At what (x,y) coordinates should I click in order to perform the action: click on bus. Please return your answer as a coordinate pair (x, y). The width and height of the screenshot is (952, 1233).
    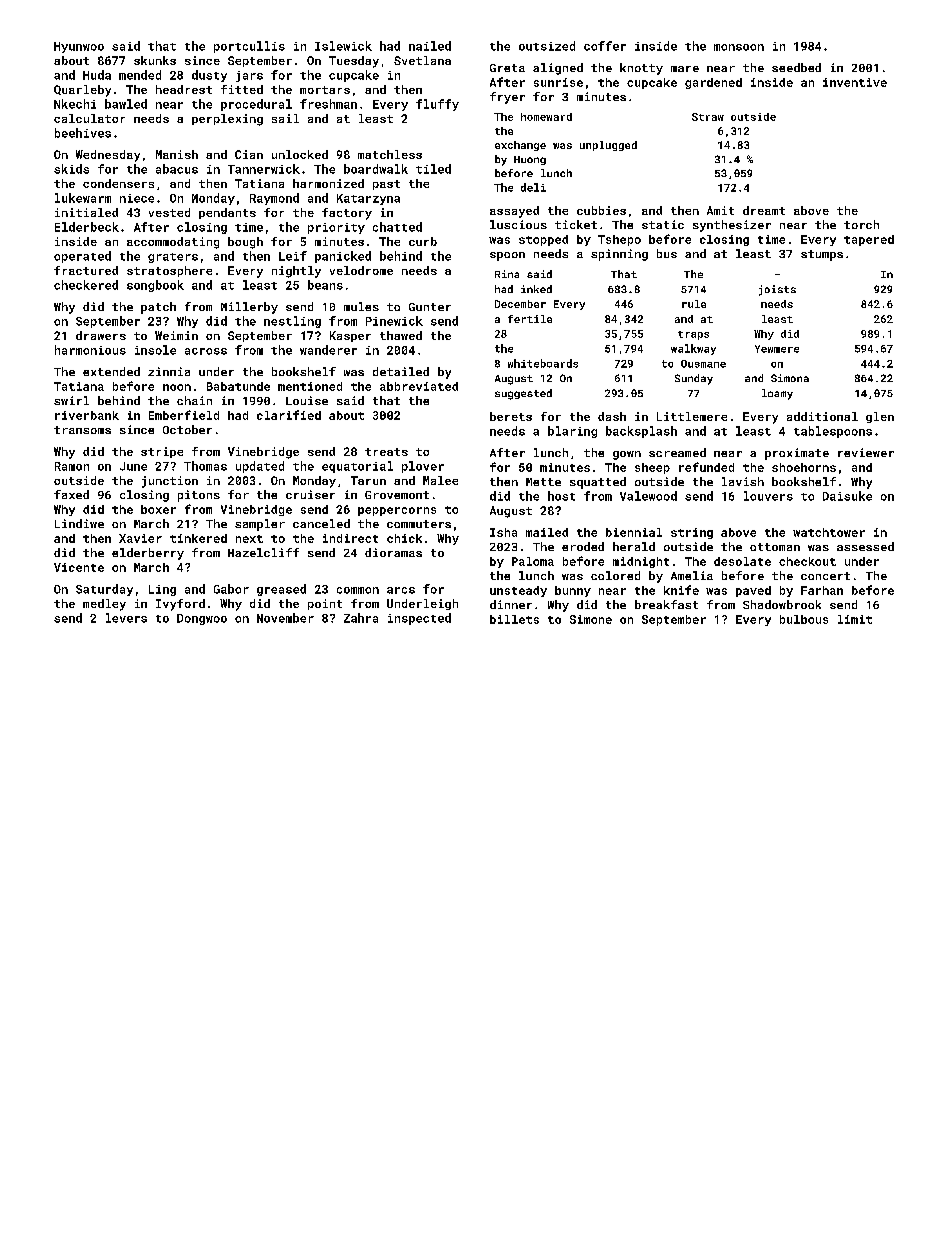
    Looking at the image, I should click on (667, 253).
